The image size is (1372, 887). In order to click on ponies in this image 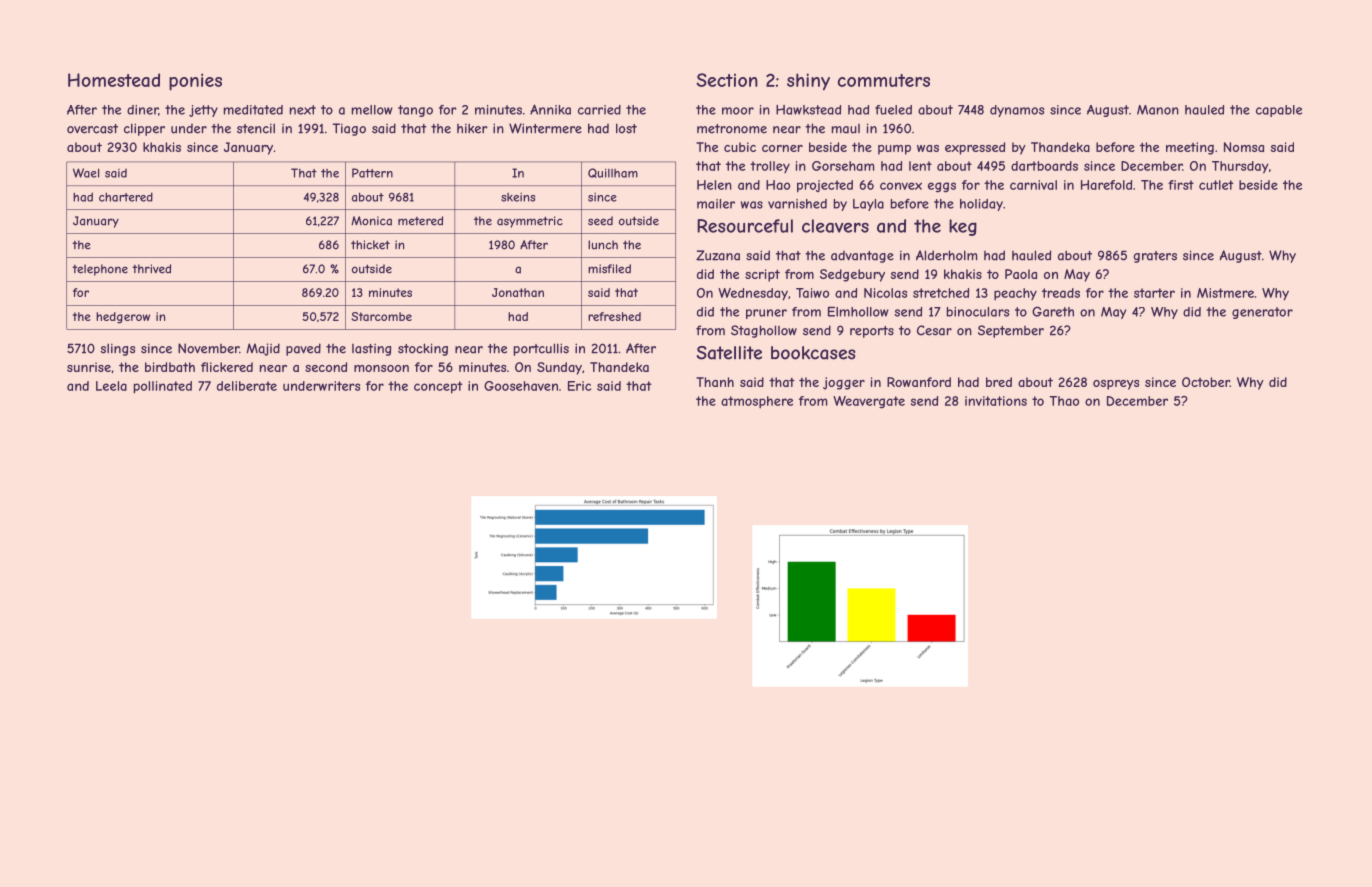, I will do `click(195, 82)`.
